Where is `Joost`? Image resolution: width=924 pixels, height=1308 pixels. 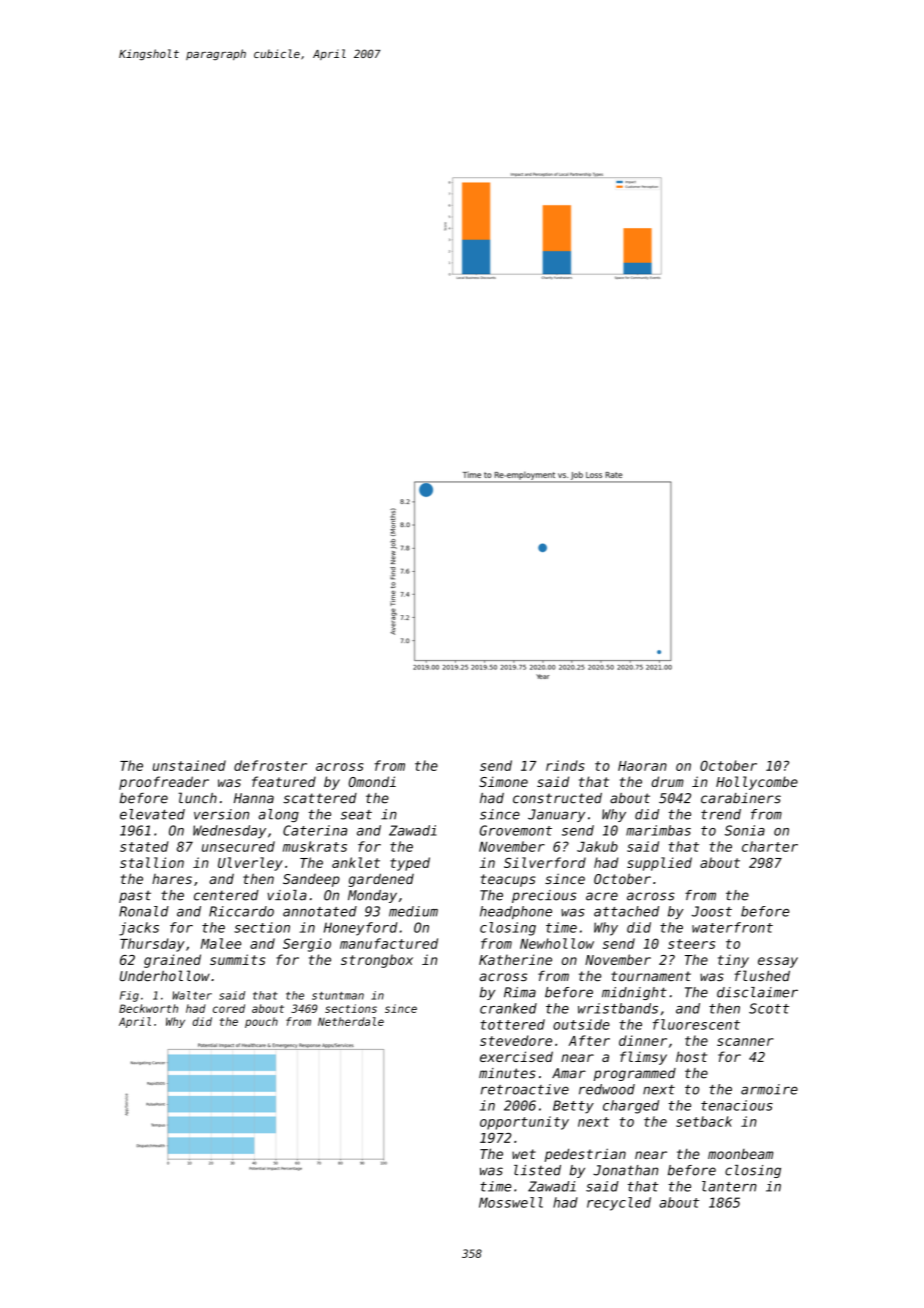 Joost is located at coordinates (712, 911).
